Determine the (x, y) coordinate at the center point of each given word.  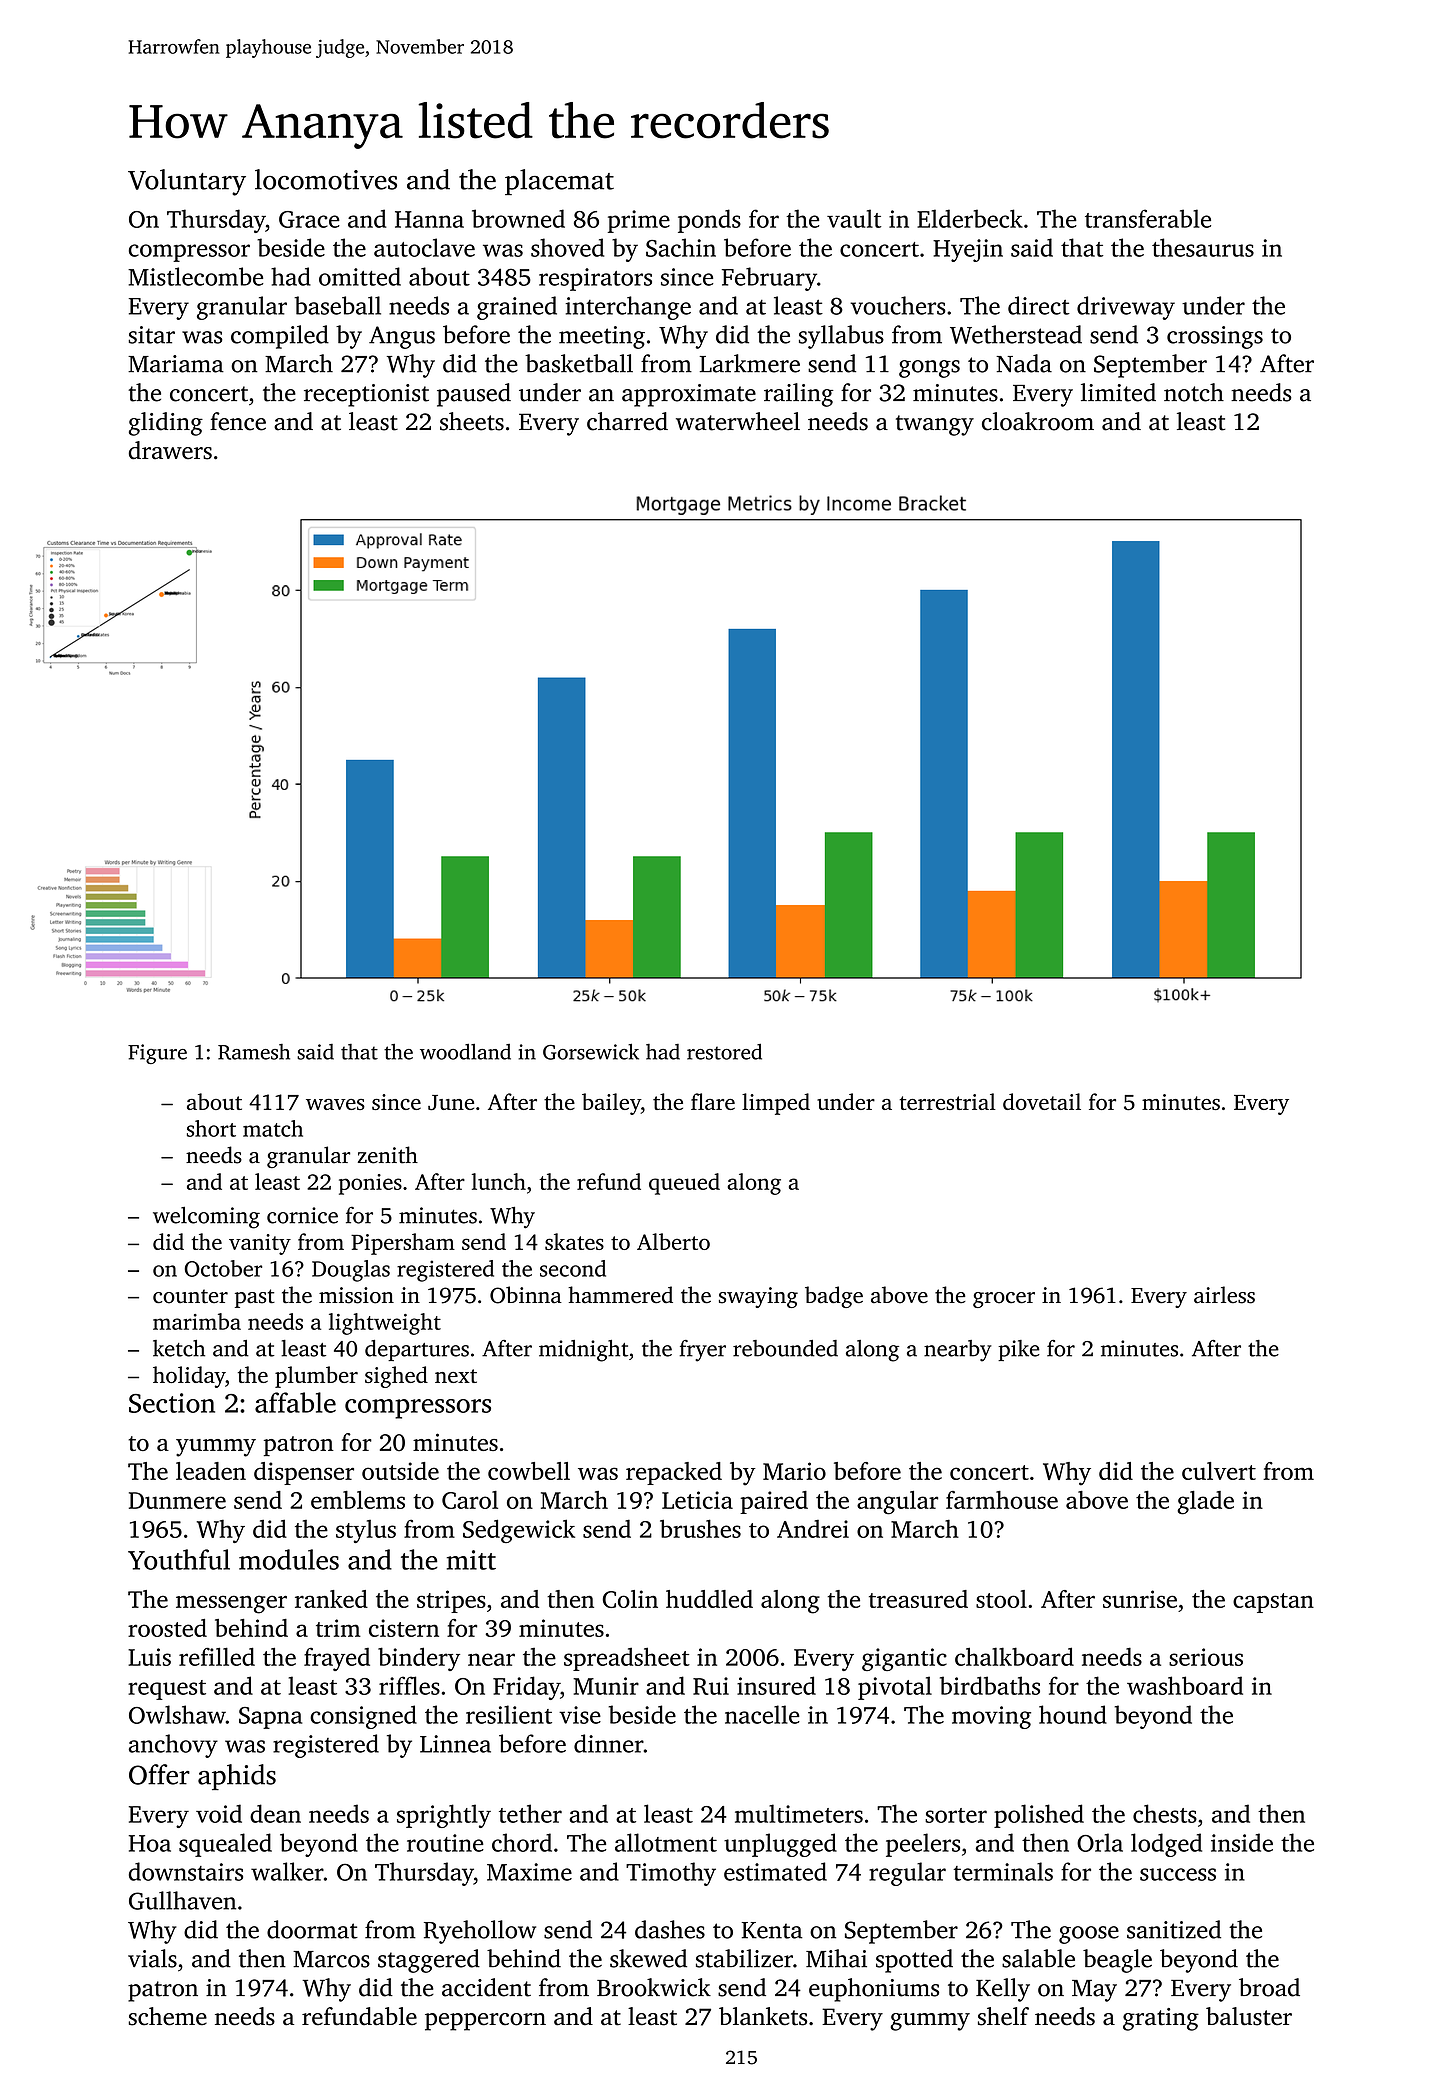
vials (152, 1958)
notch (1194, 392)
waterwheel (738, 421)
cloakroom (1038, 421)
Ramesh (254, 1052)
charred (627, 421)
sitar (151, 335)
